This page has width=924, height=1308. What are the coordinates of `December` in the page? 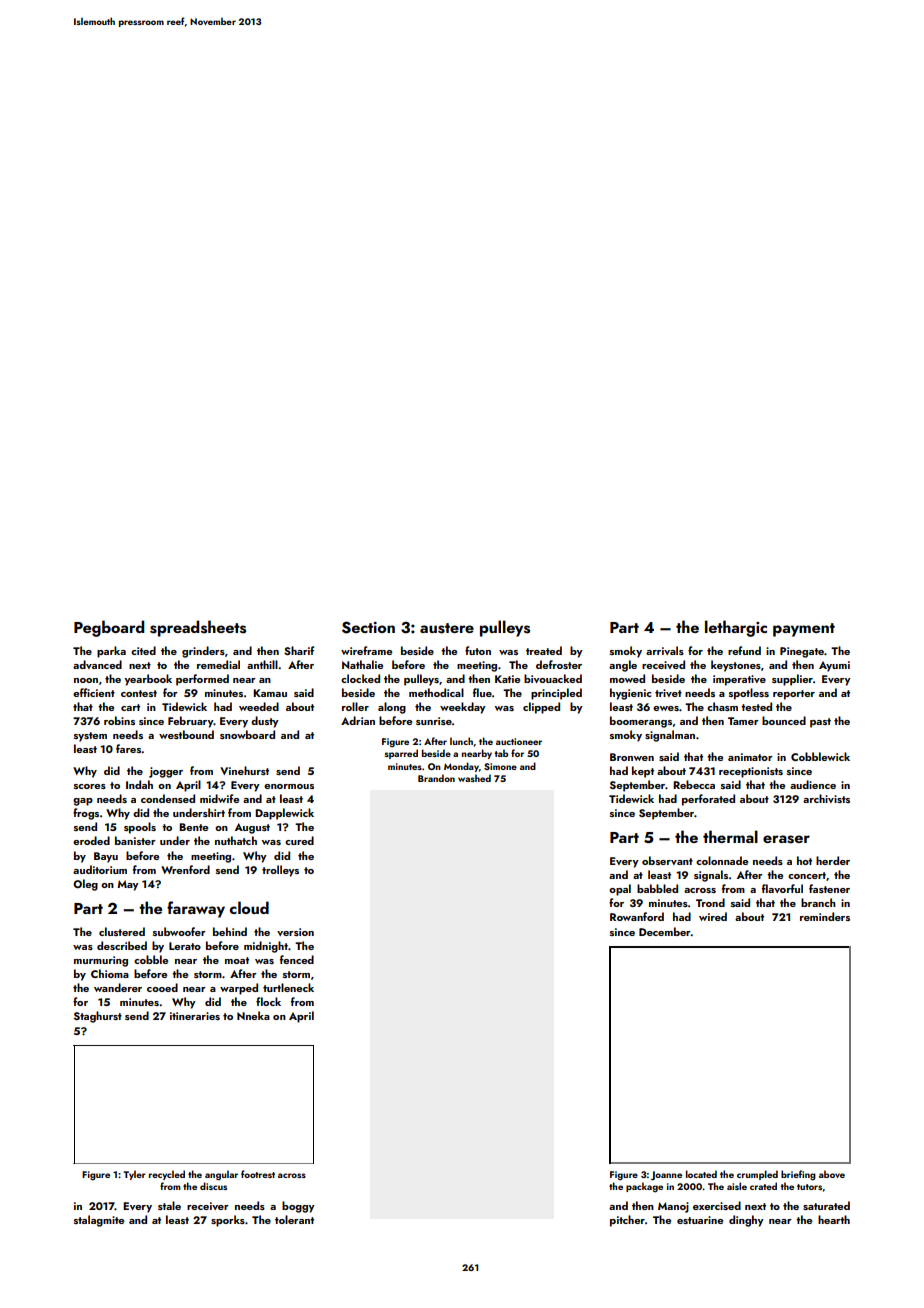 It's located at (665, 931).
